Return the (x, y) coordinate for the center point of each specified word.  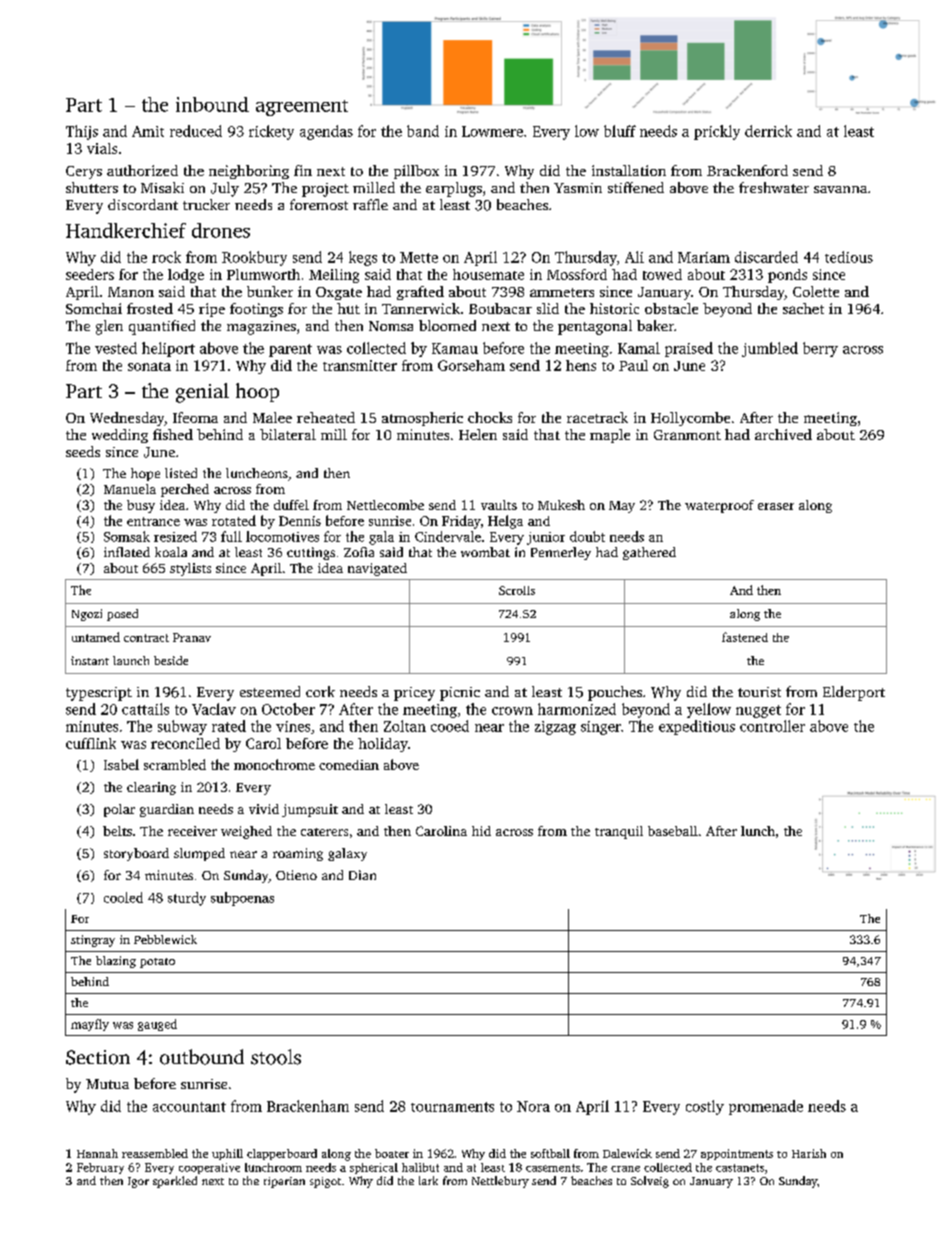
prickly (717, 132)
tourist (759, 692)
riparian (284, 1182)
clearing (151, 788)
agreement (302, 108)
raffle (370, 204)
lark (428, 1180)
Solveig (650, 1182)
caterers (324, 832)
